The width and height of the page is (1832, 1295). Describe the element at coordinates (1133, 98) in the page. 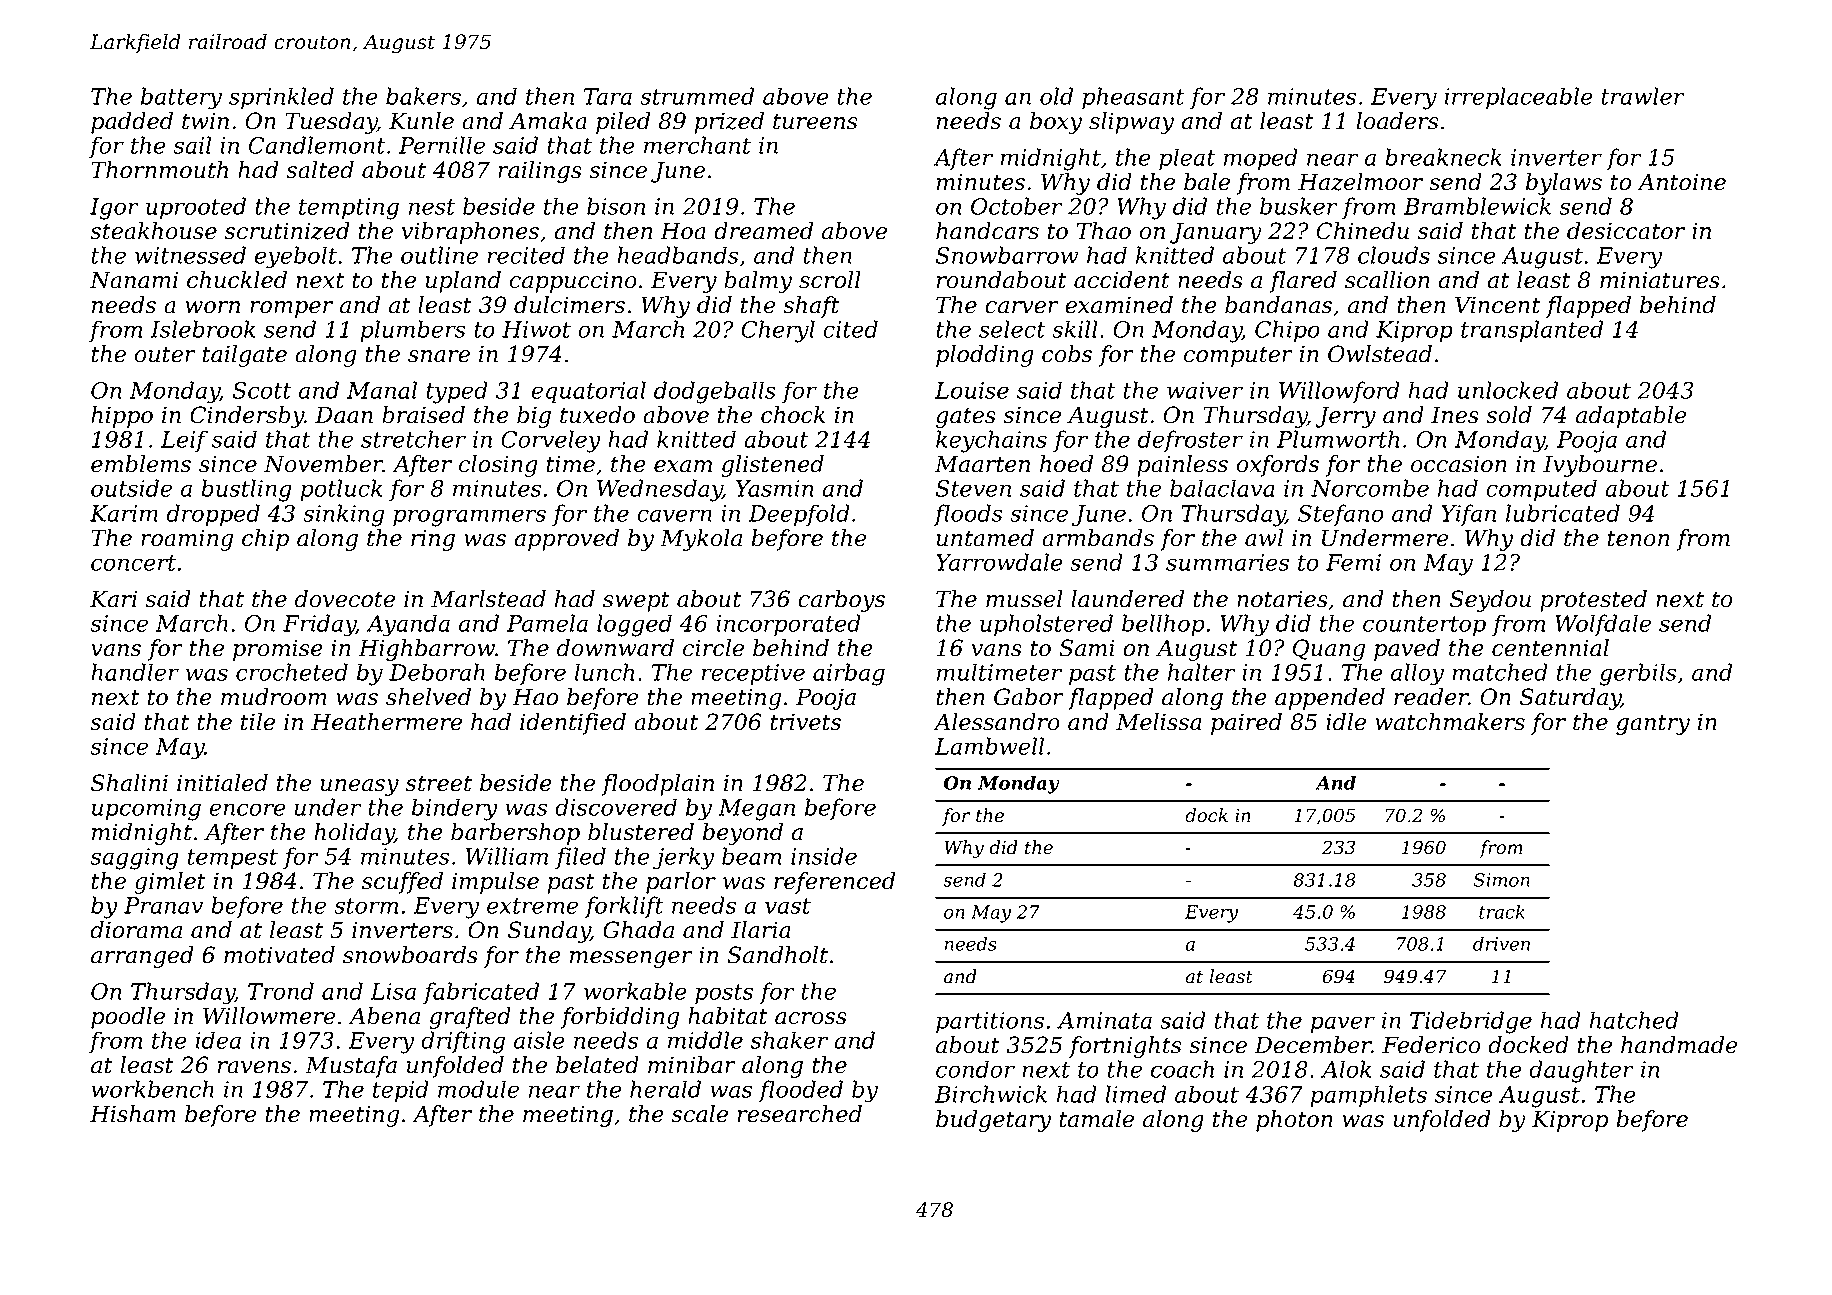

I see `pheasant` at that location.
